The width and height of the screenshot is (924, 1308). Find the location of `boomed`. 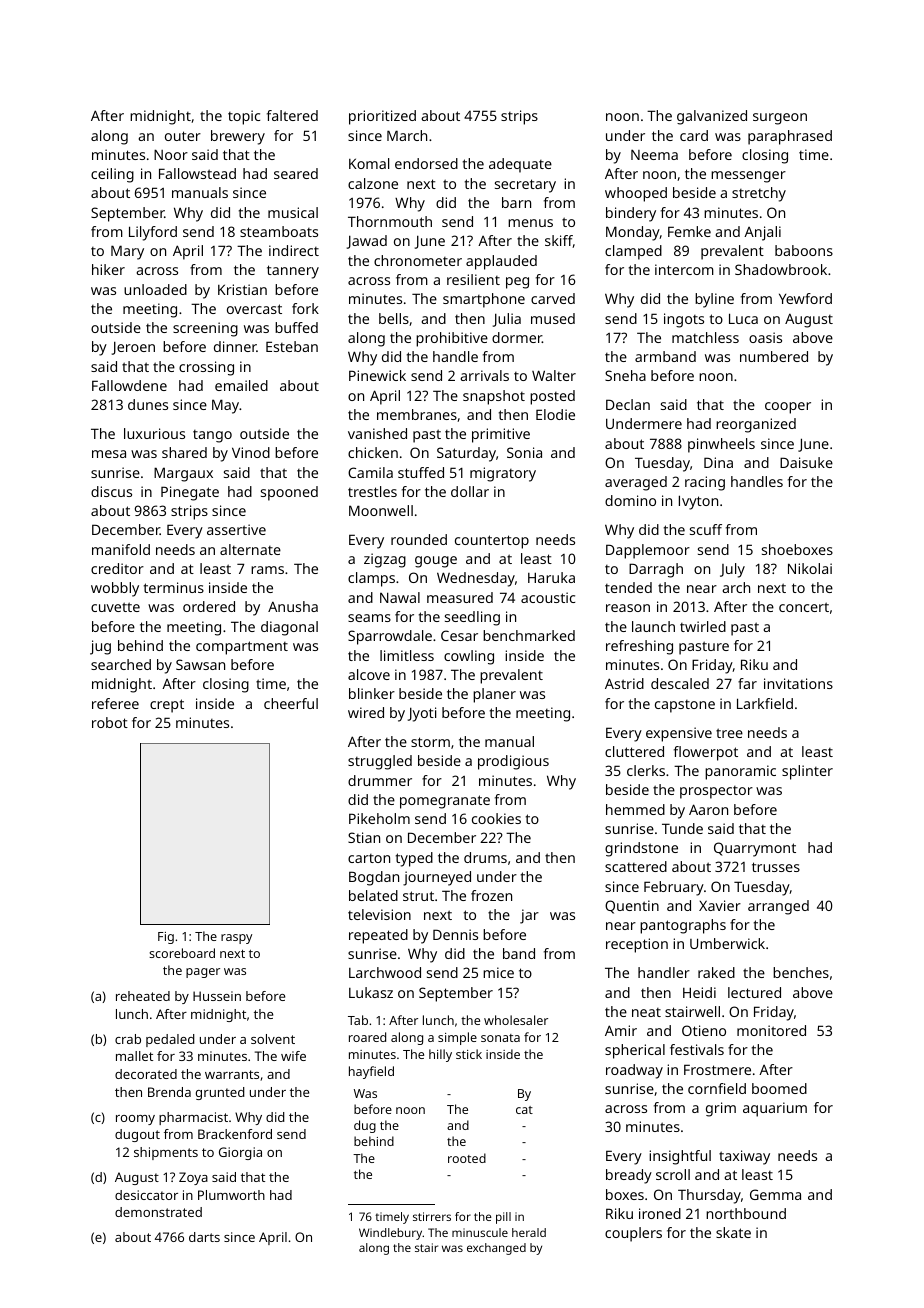

boomed is located at coordinates (779, 1088).
